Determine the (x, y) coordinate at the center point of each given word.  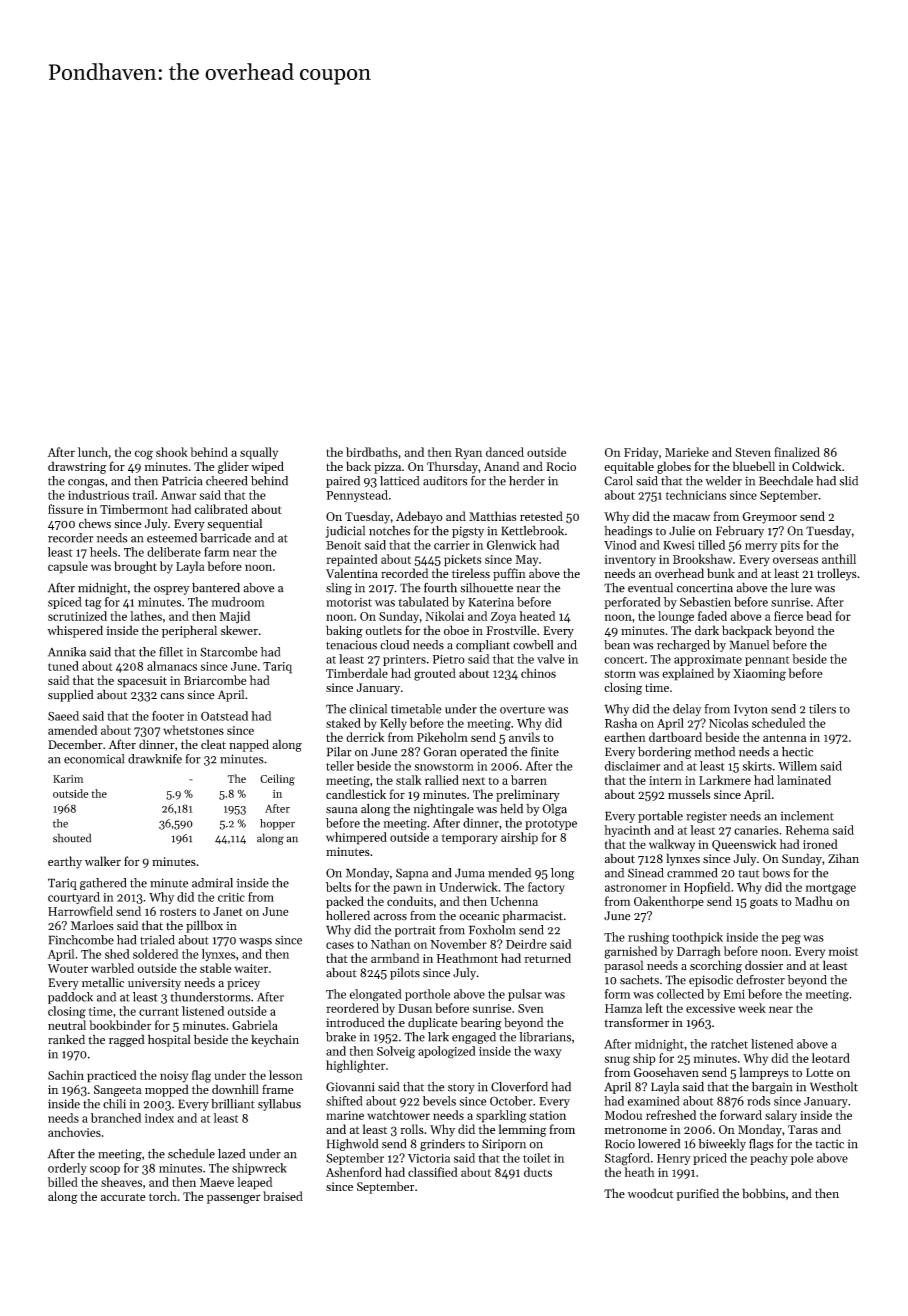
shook (172, 452)
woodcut (651, 1193)
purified (697, 1194)
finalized (797, 452)
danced (505, 452)
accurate (123, 1197)
